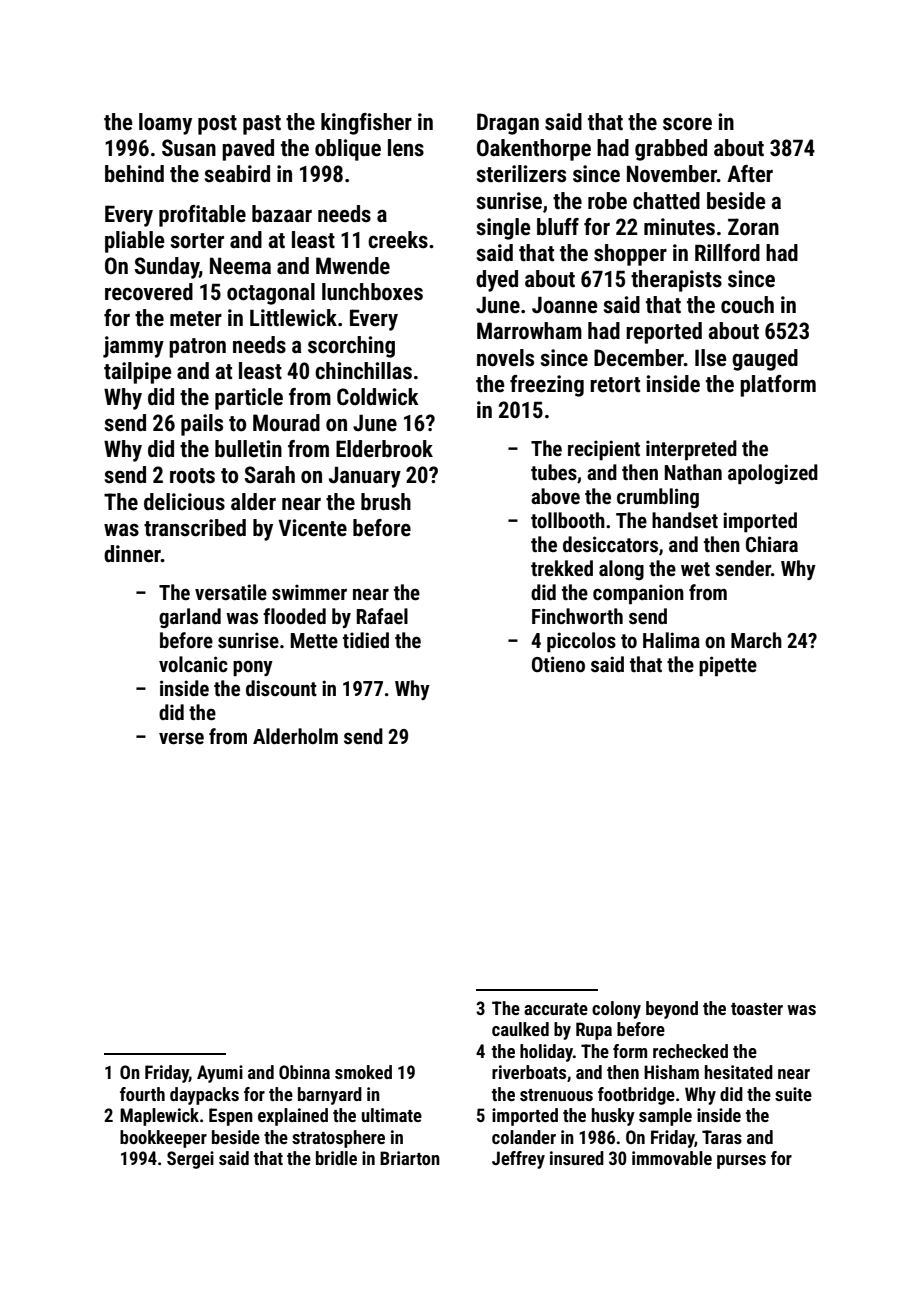  What do you see at coordinates (366, 124) in the document?
I see `kingfisher` at bounding box center [366, 124].
